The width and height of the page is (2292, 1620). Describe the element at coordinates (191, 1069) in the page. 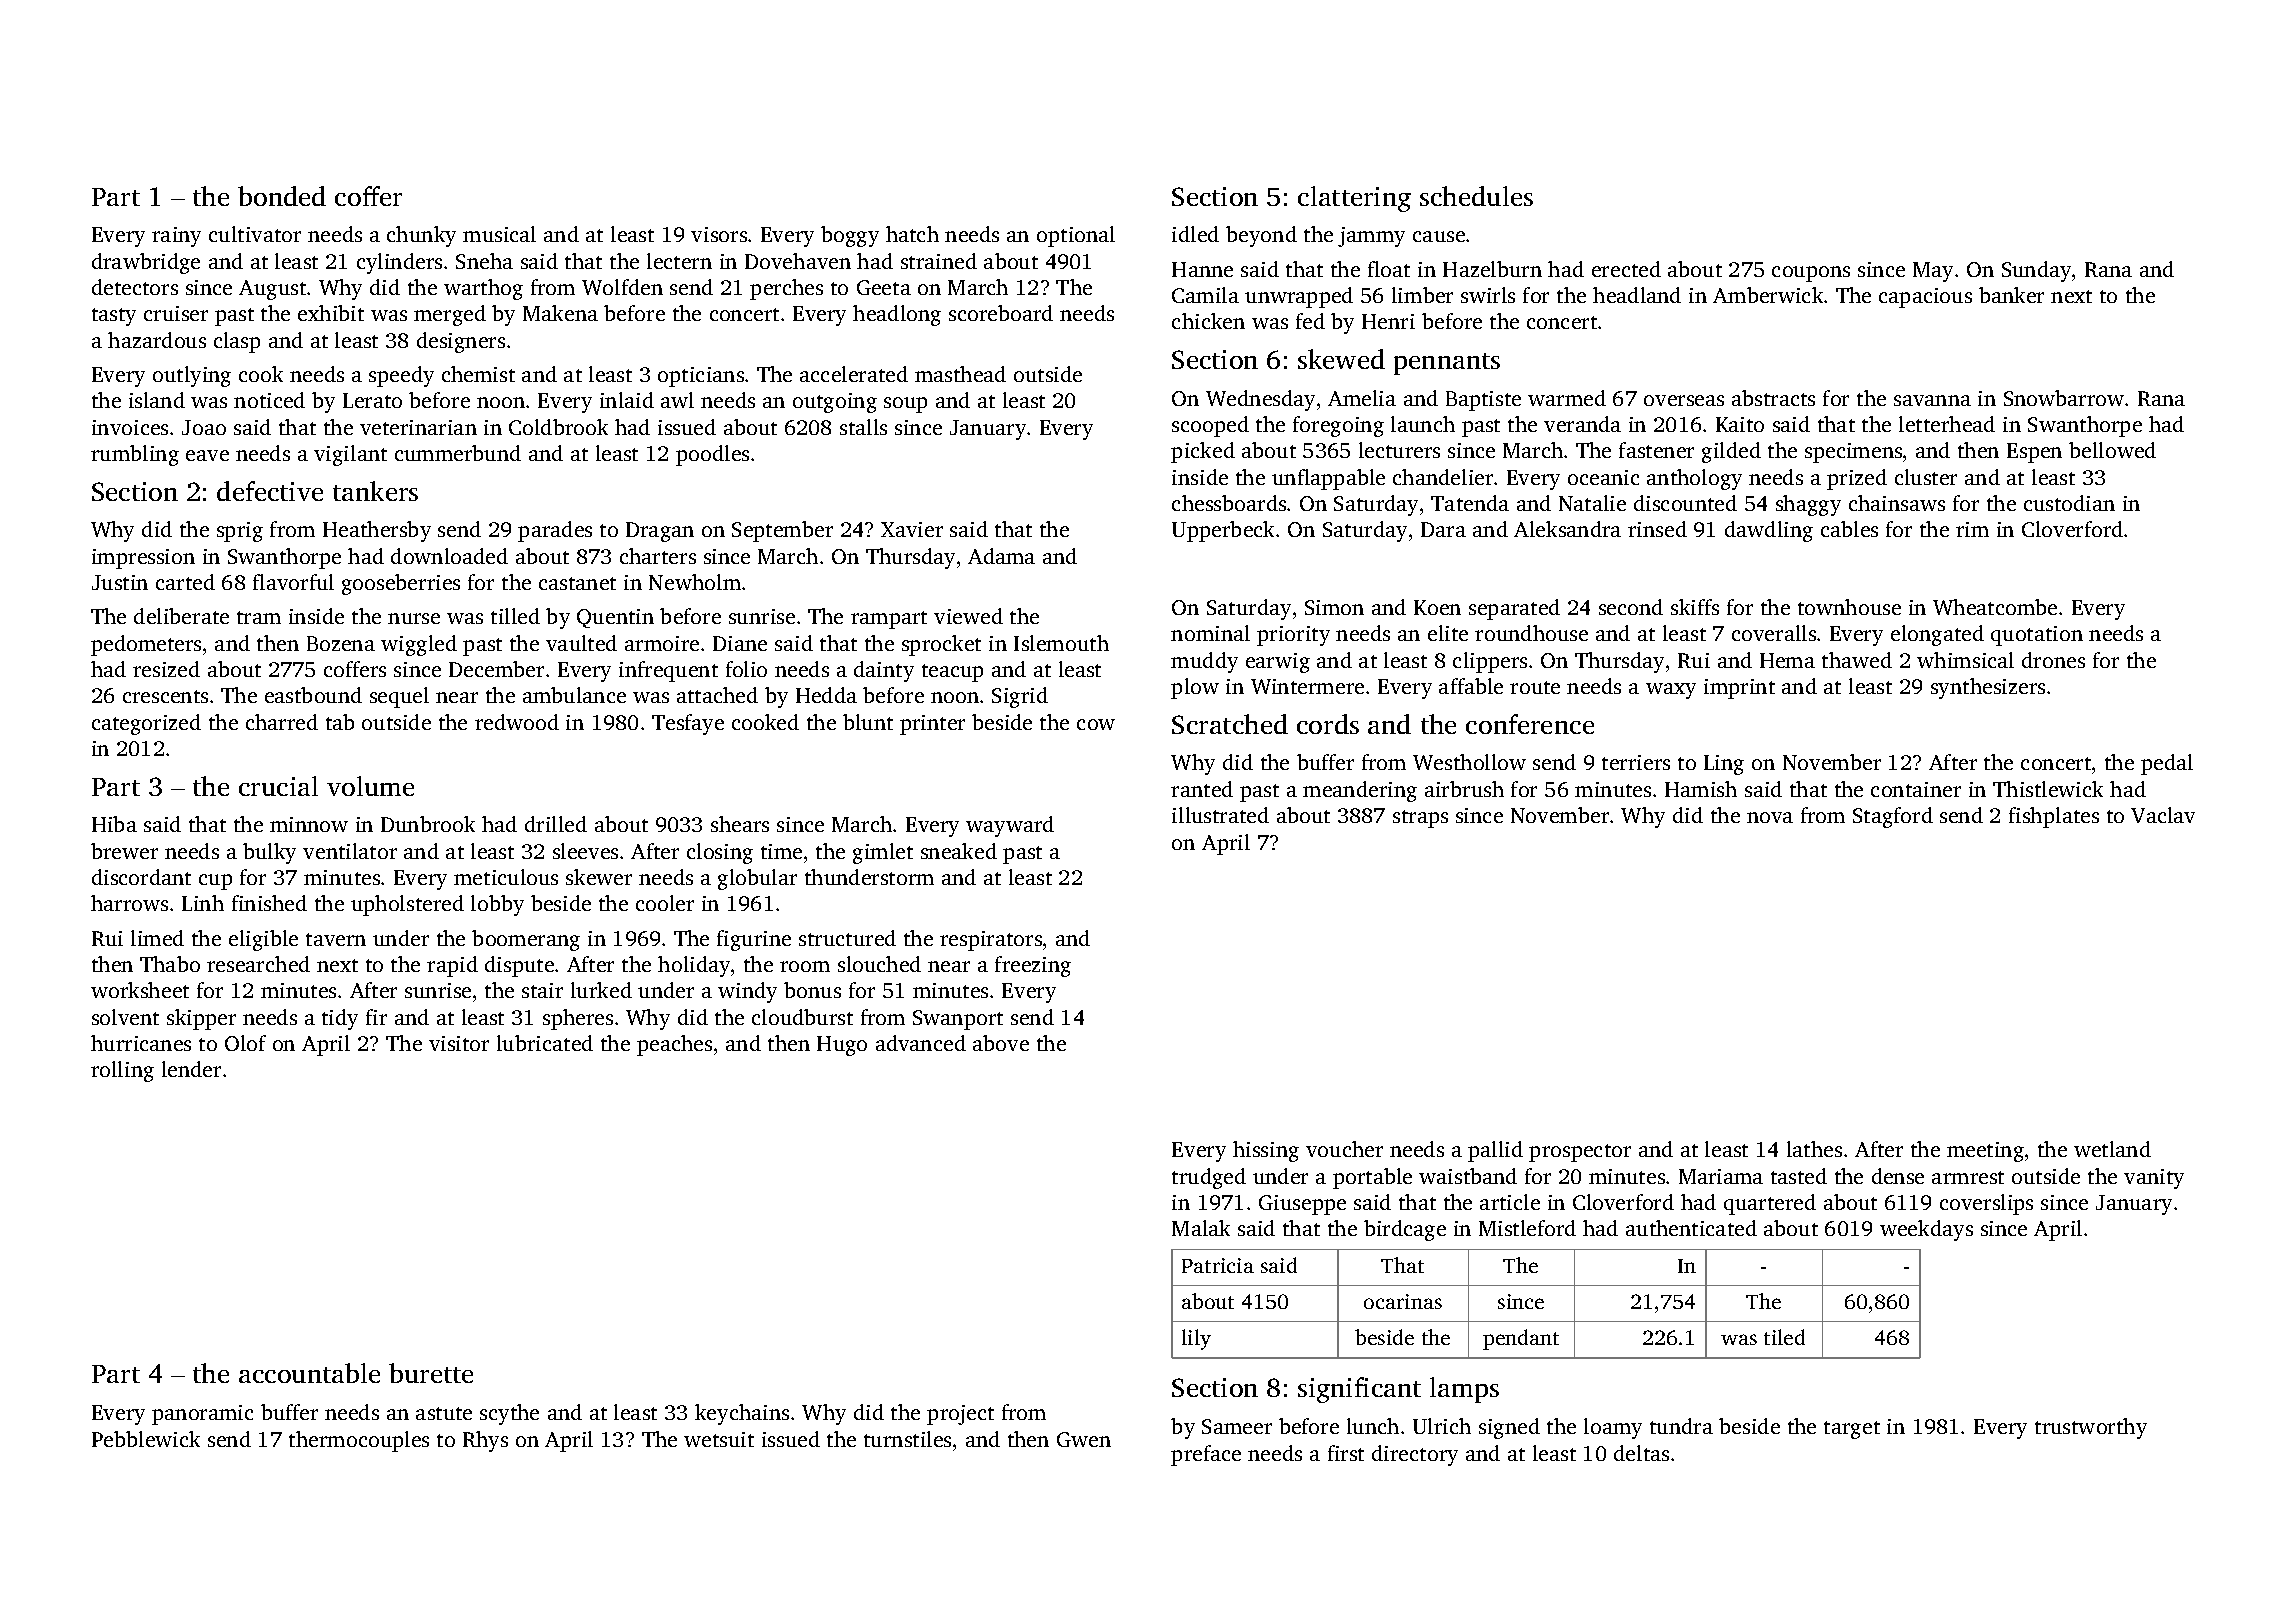

I see `lender` at that location.
